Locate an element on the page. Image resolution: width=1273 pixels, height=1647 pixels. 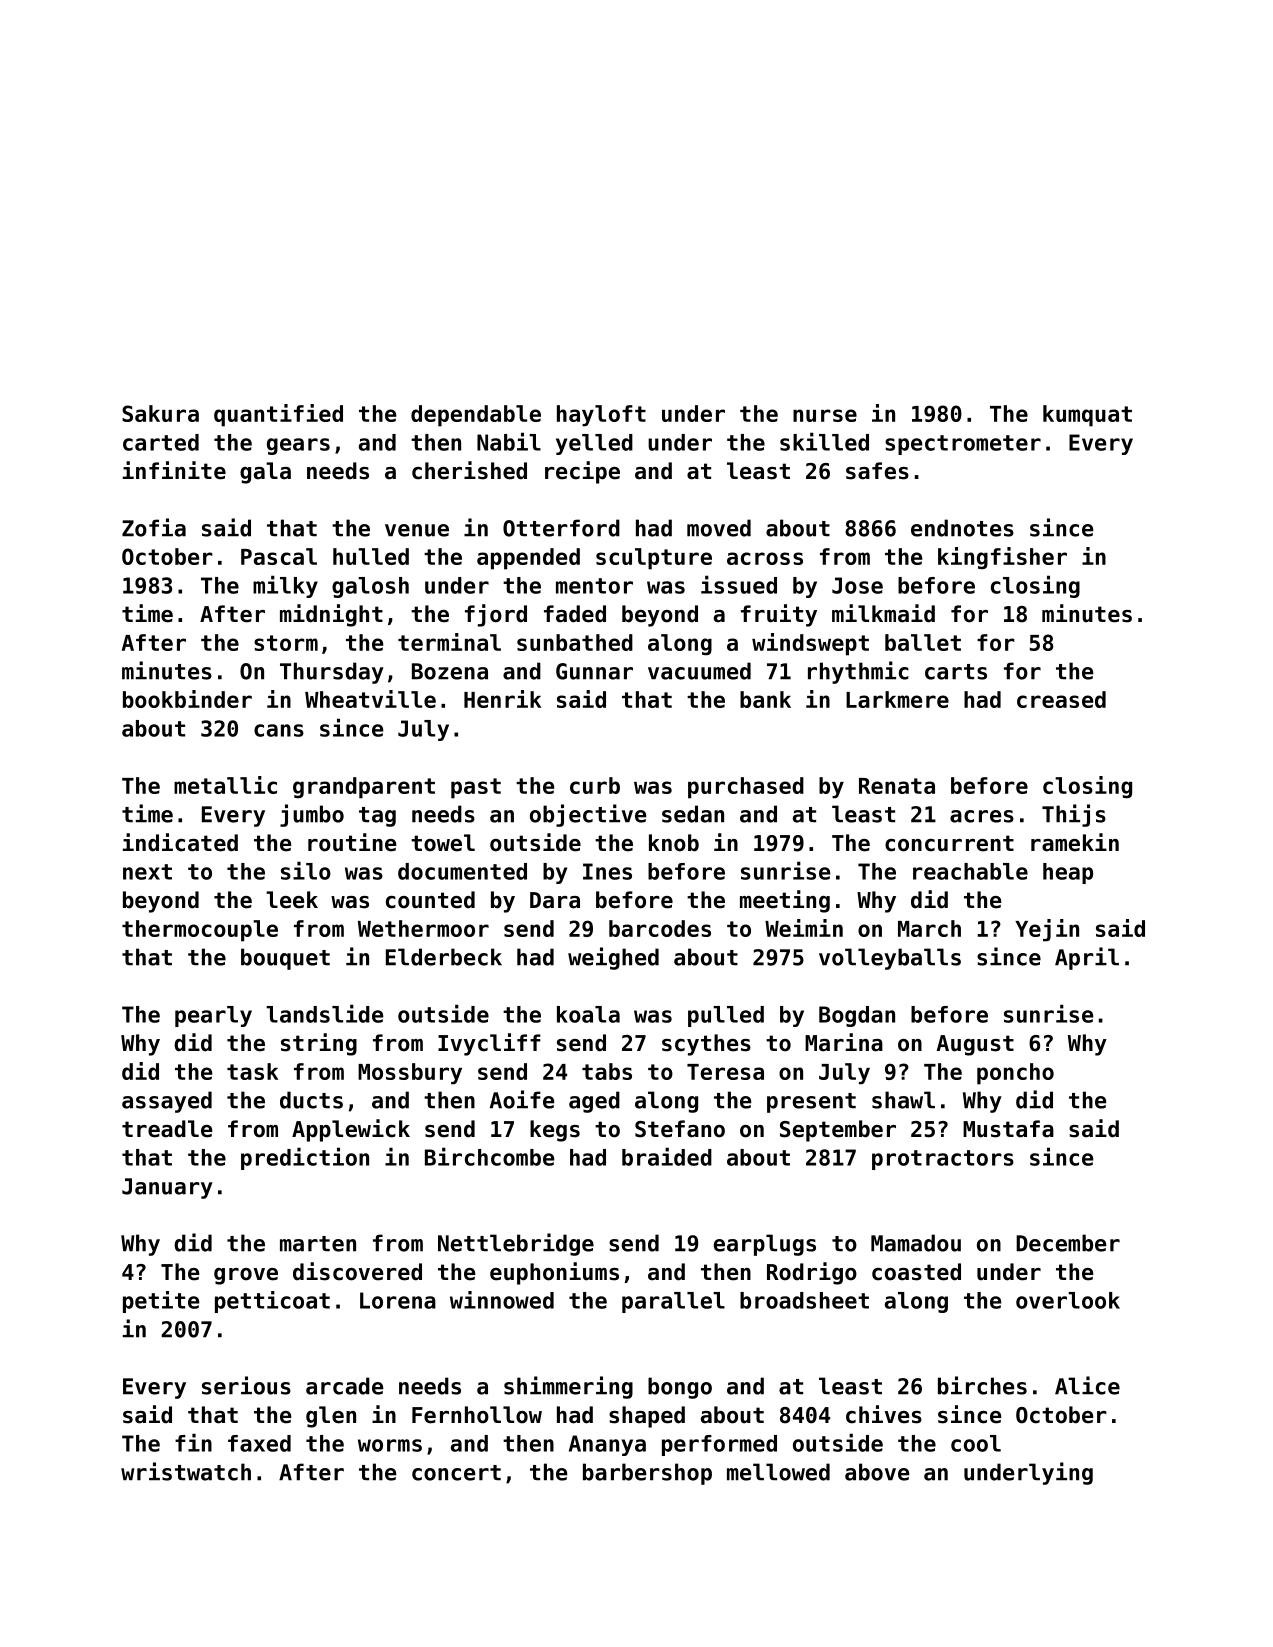
Mustafa is located at coordinates (1008, 1129).
